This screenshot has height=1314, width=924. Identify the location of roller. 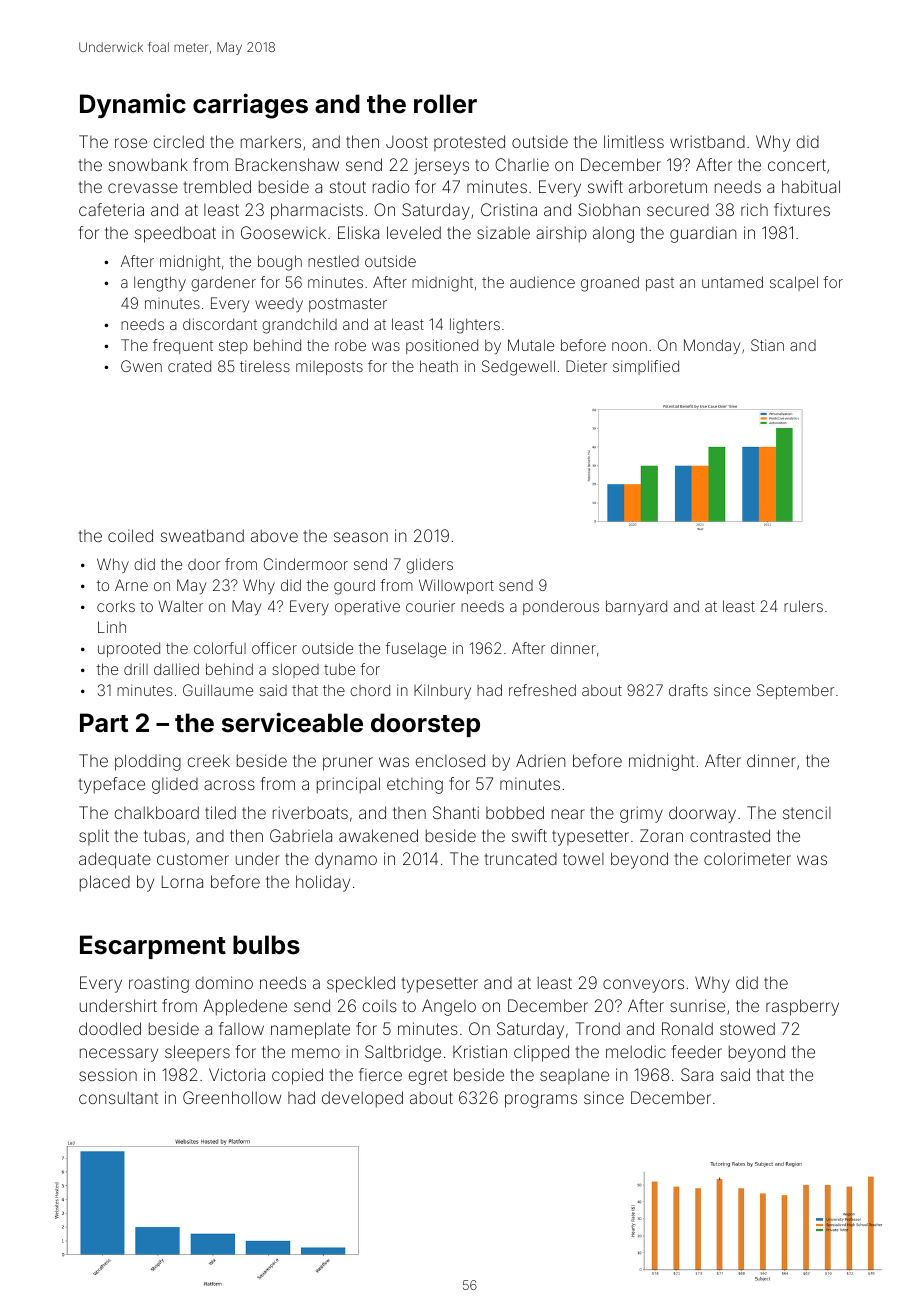
(445, 104).
